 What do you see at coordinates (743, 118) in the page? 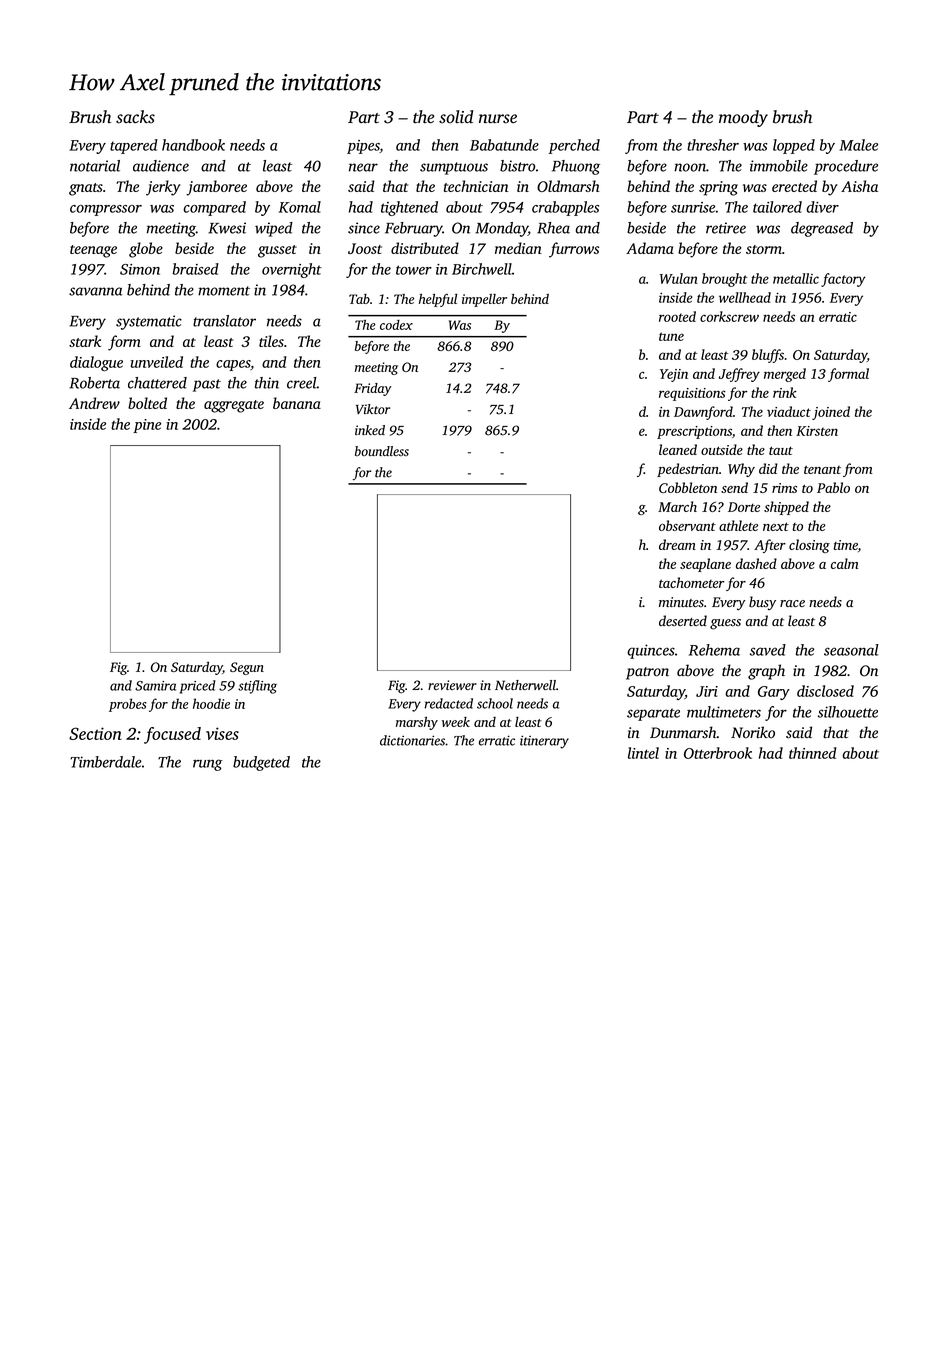
I see `moody` at bounding box center [743, 118].
